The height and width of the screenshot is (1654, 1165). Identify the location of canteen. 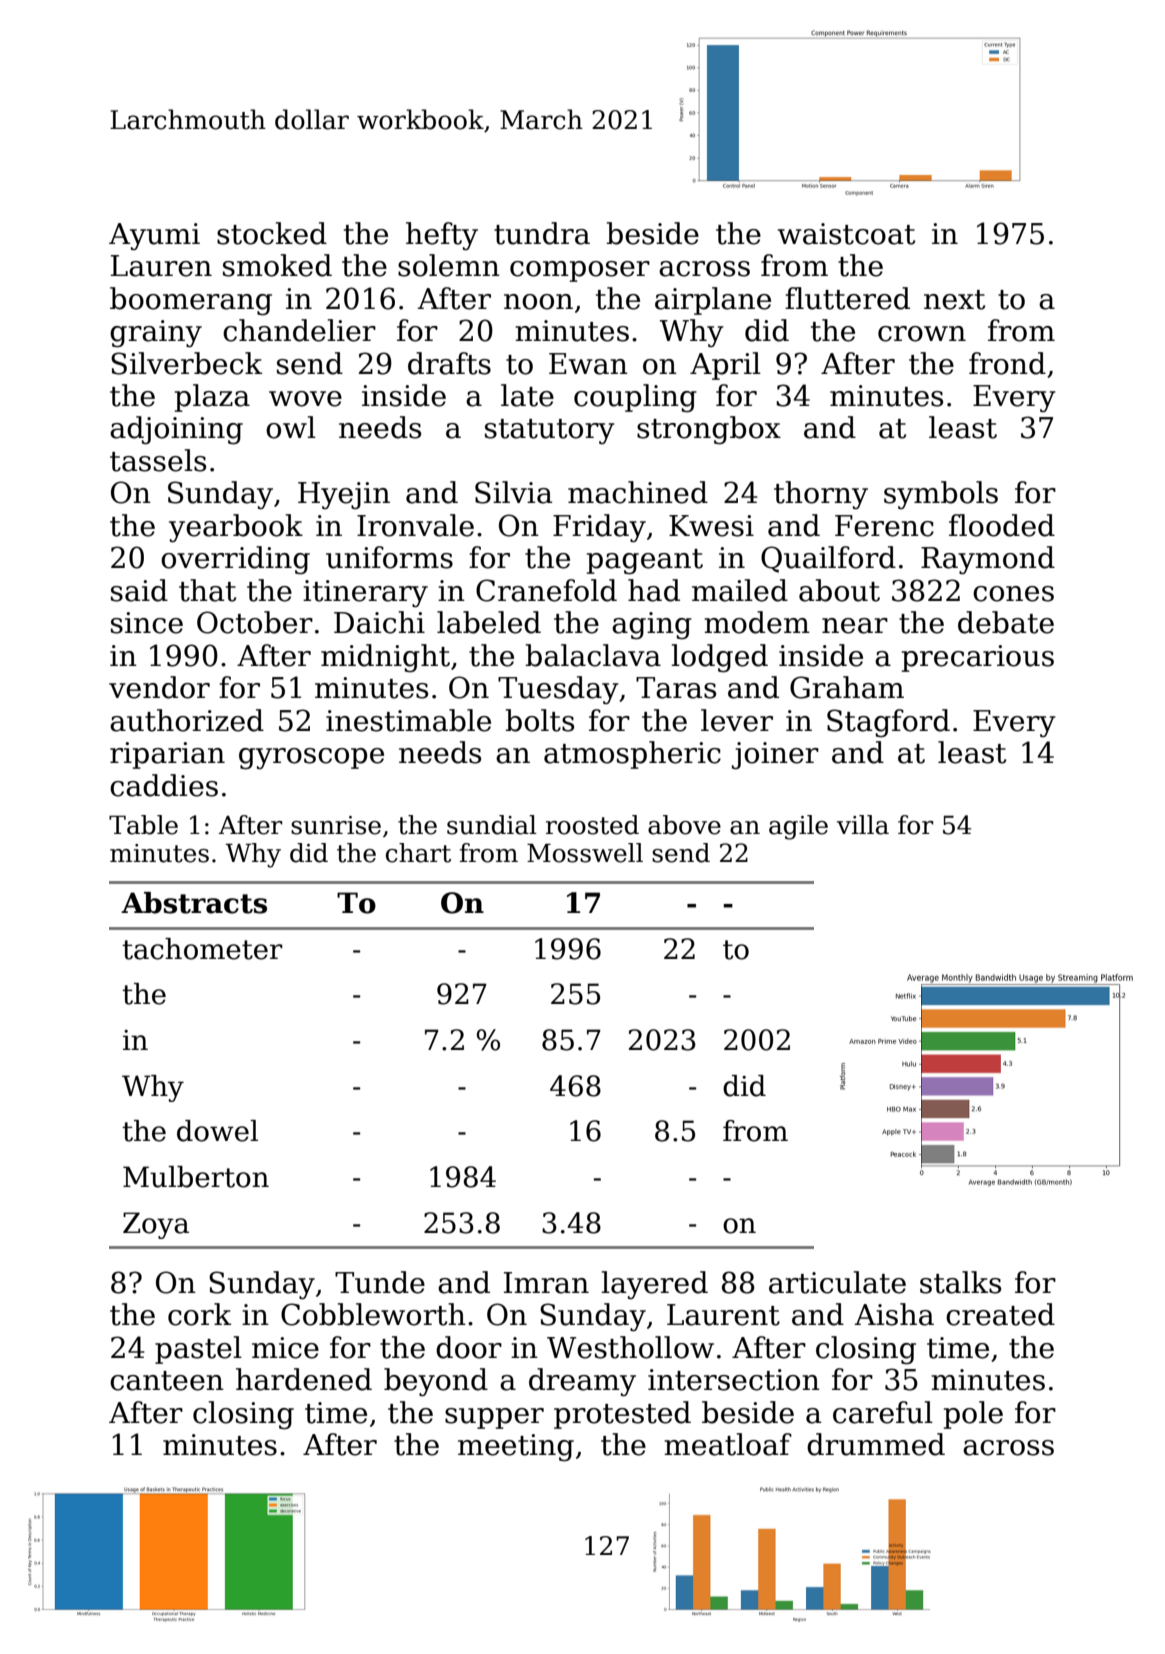
(167, 1381).
